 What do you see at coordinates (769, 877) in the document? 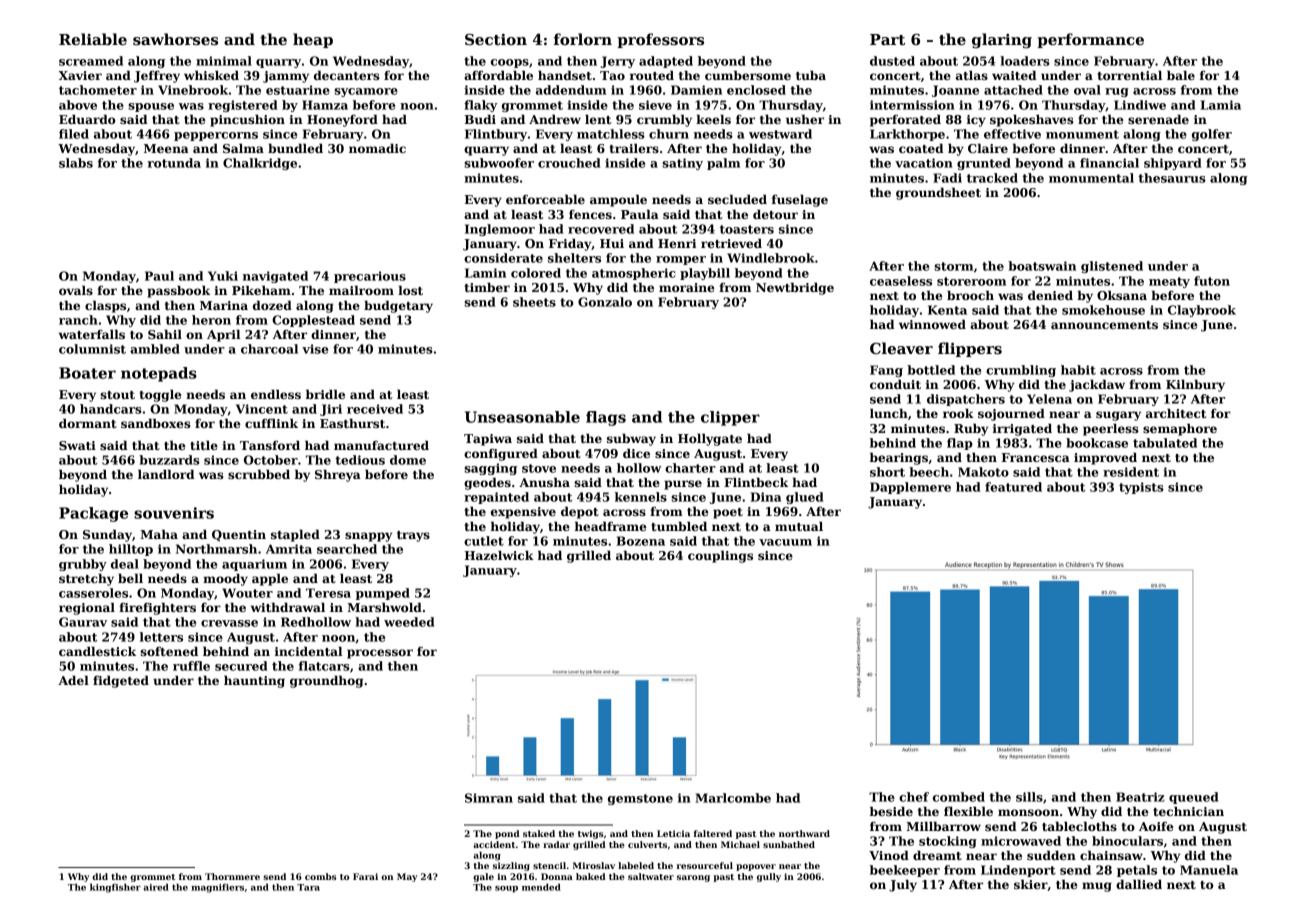
I see `gully` at bounding box center [769, 877].
